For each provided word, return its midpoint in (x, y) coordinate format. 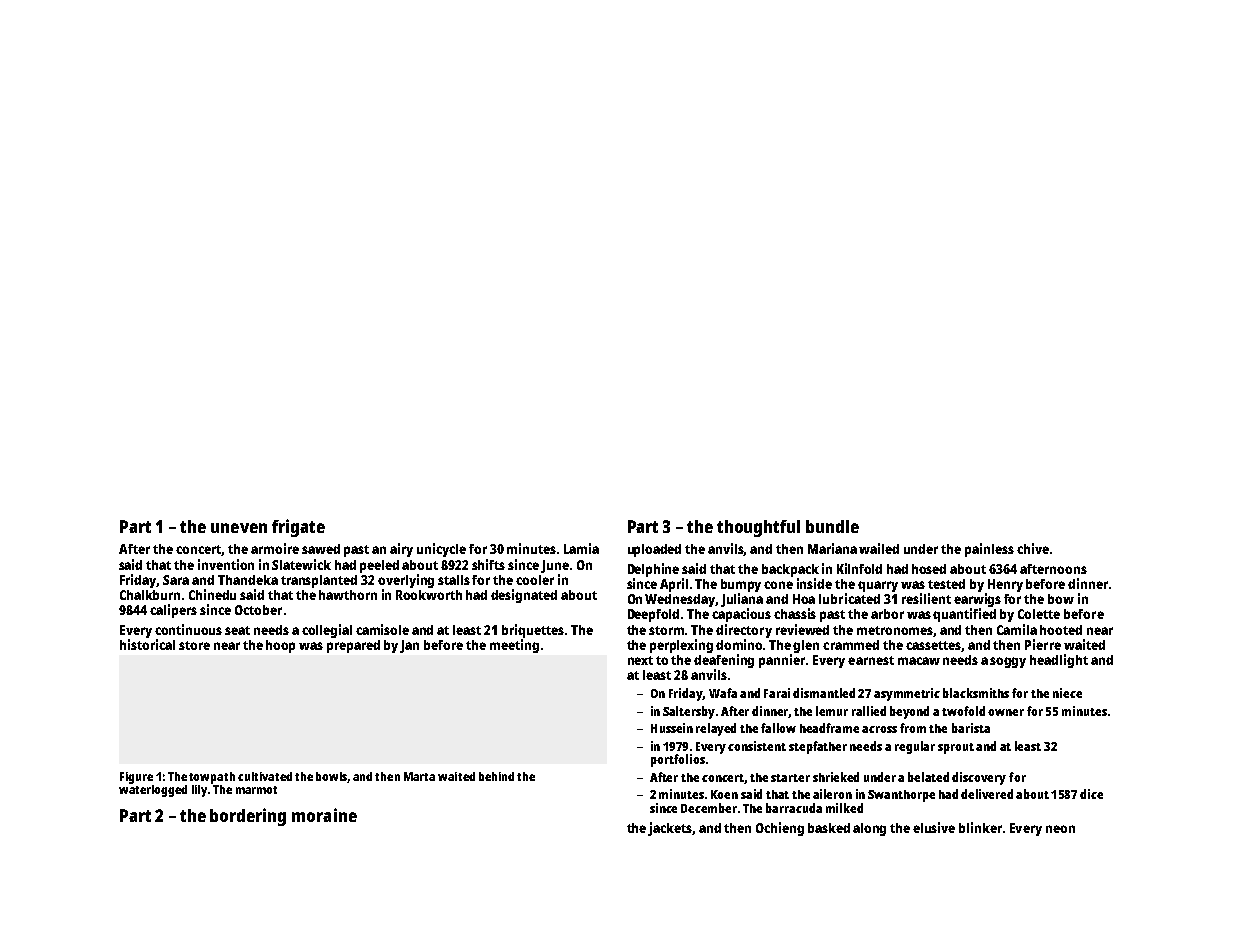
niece (1067, 693)
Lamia (581, 548)
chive (1033, 548)
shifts (488, 564)
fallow (778, 728)
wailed (879, 548)
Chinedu (212, 594)
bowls (331, 776)
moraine (324, 815)
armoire (275, 548)
